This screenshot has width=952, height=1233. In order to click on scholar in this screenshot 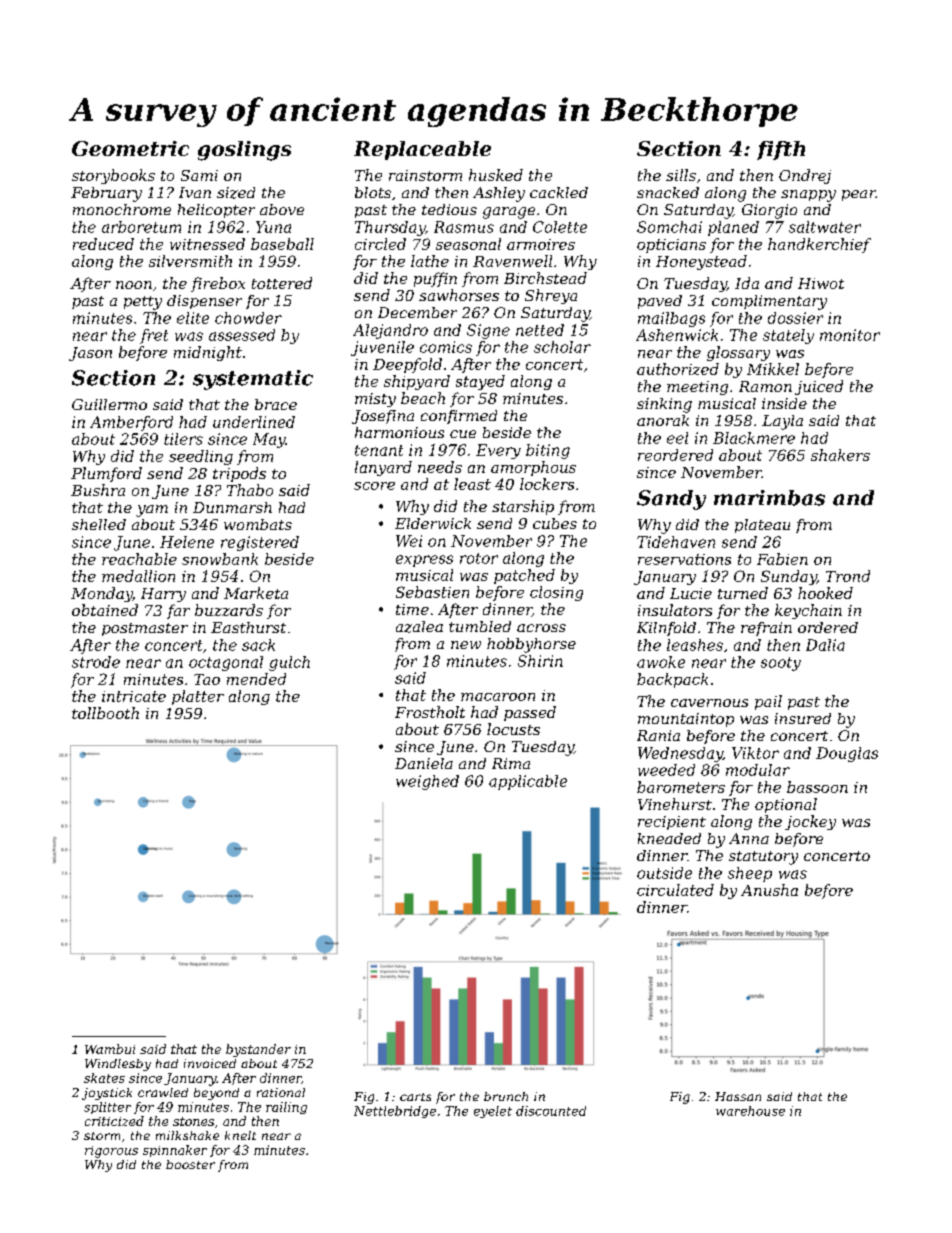, I will do `click(562, 347)`.
